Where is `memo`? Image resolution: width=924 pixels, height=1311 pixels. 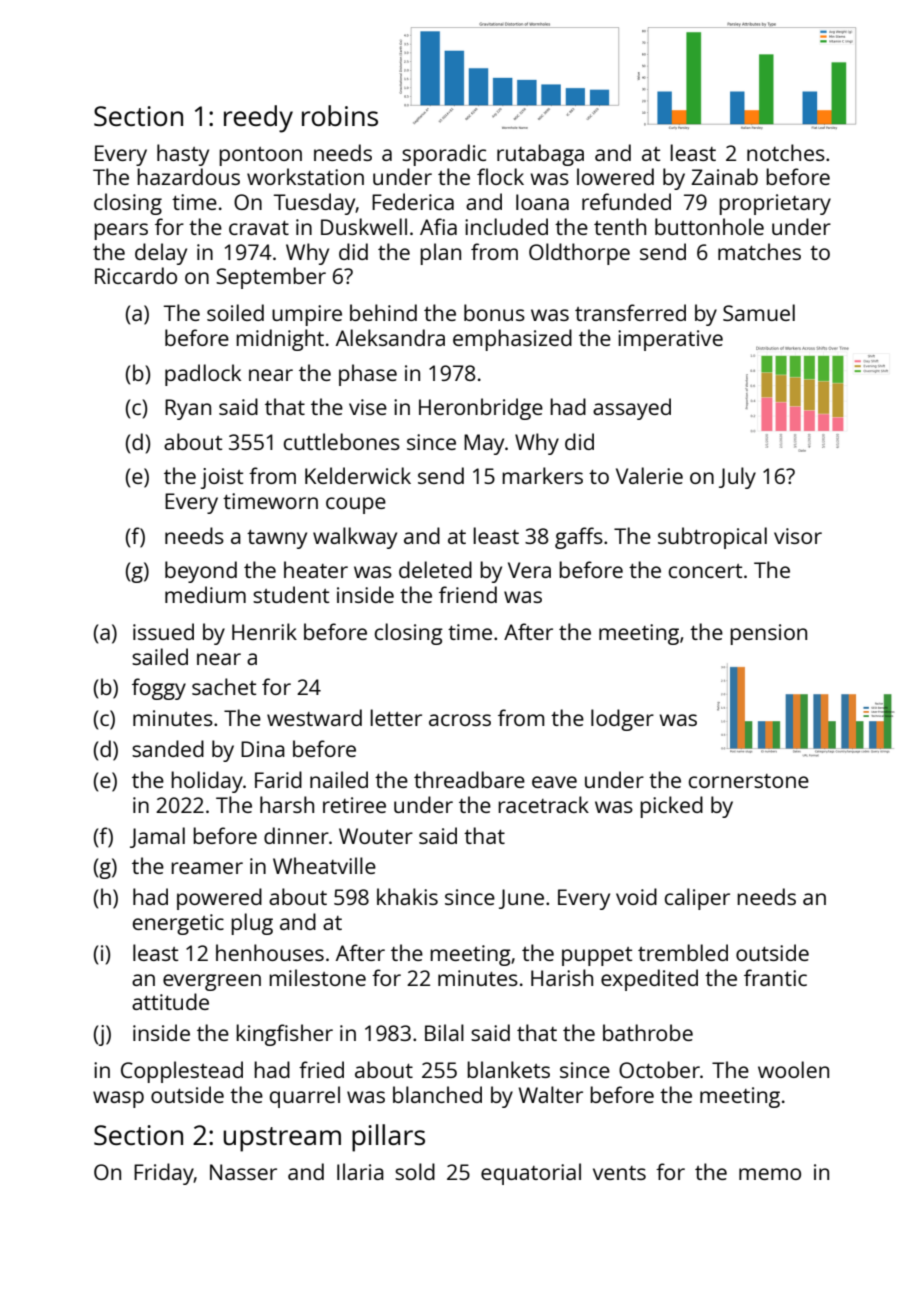 memo is located at coordinates (770, 1174).
